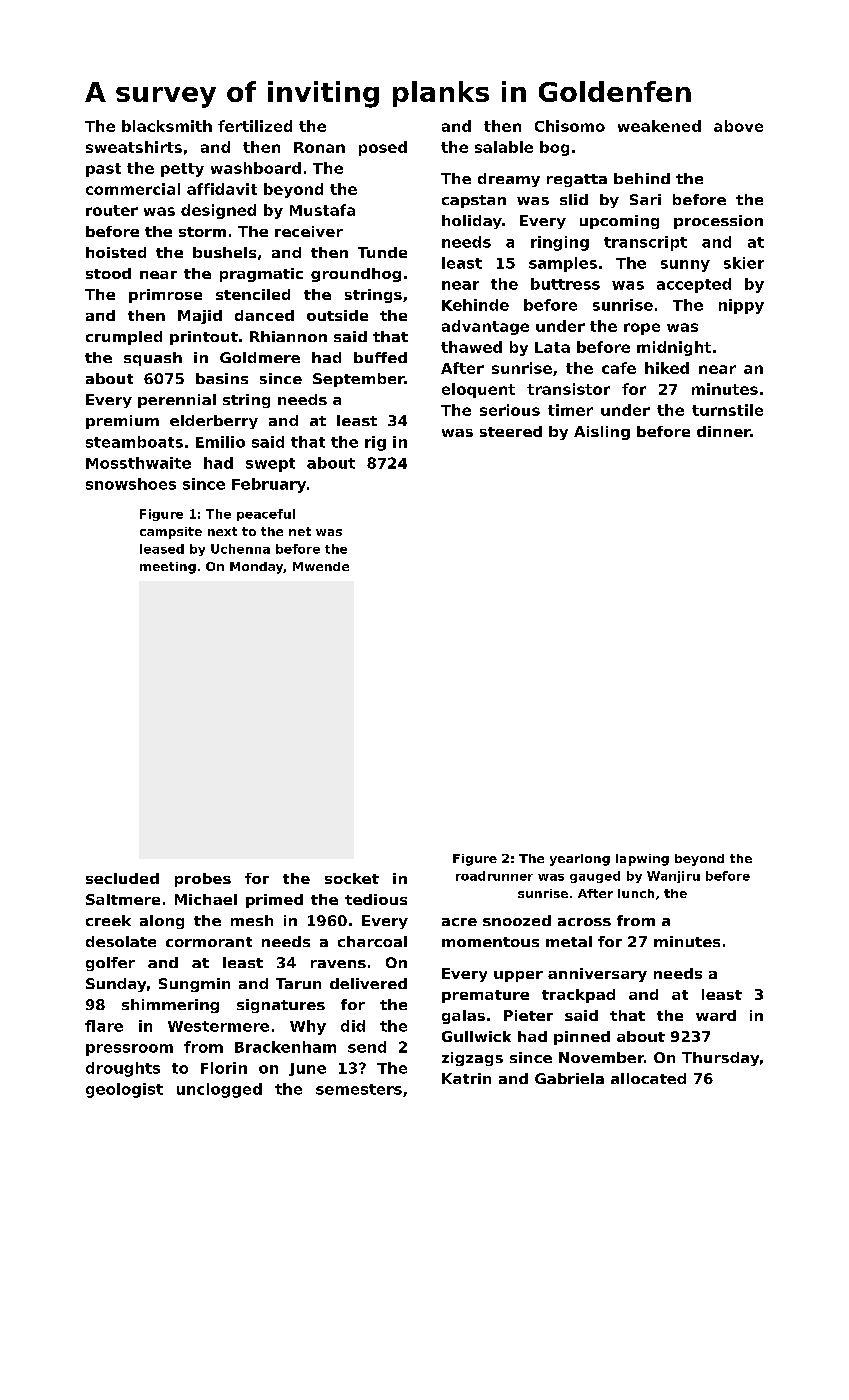 Image resolution: width=849 pixels, height=1400 pixels. I want to click on buffed, so click(380, 357).
